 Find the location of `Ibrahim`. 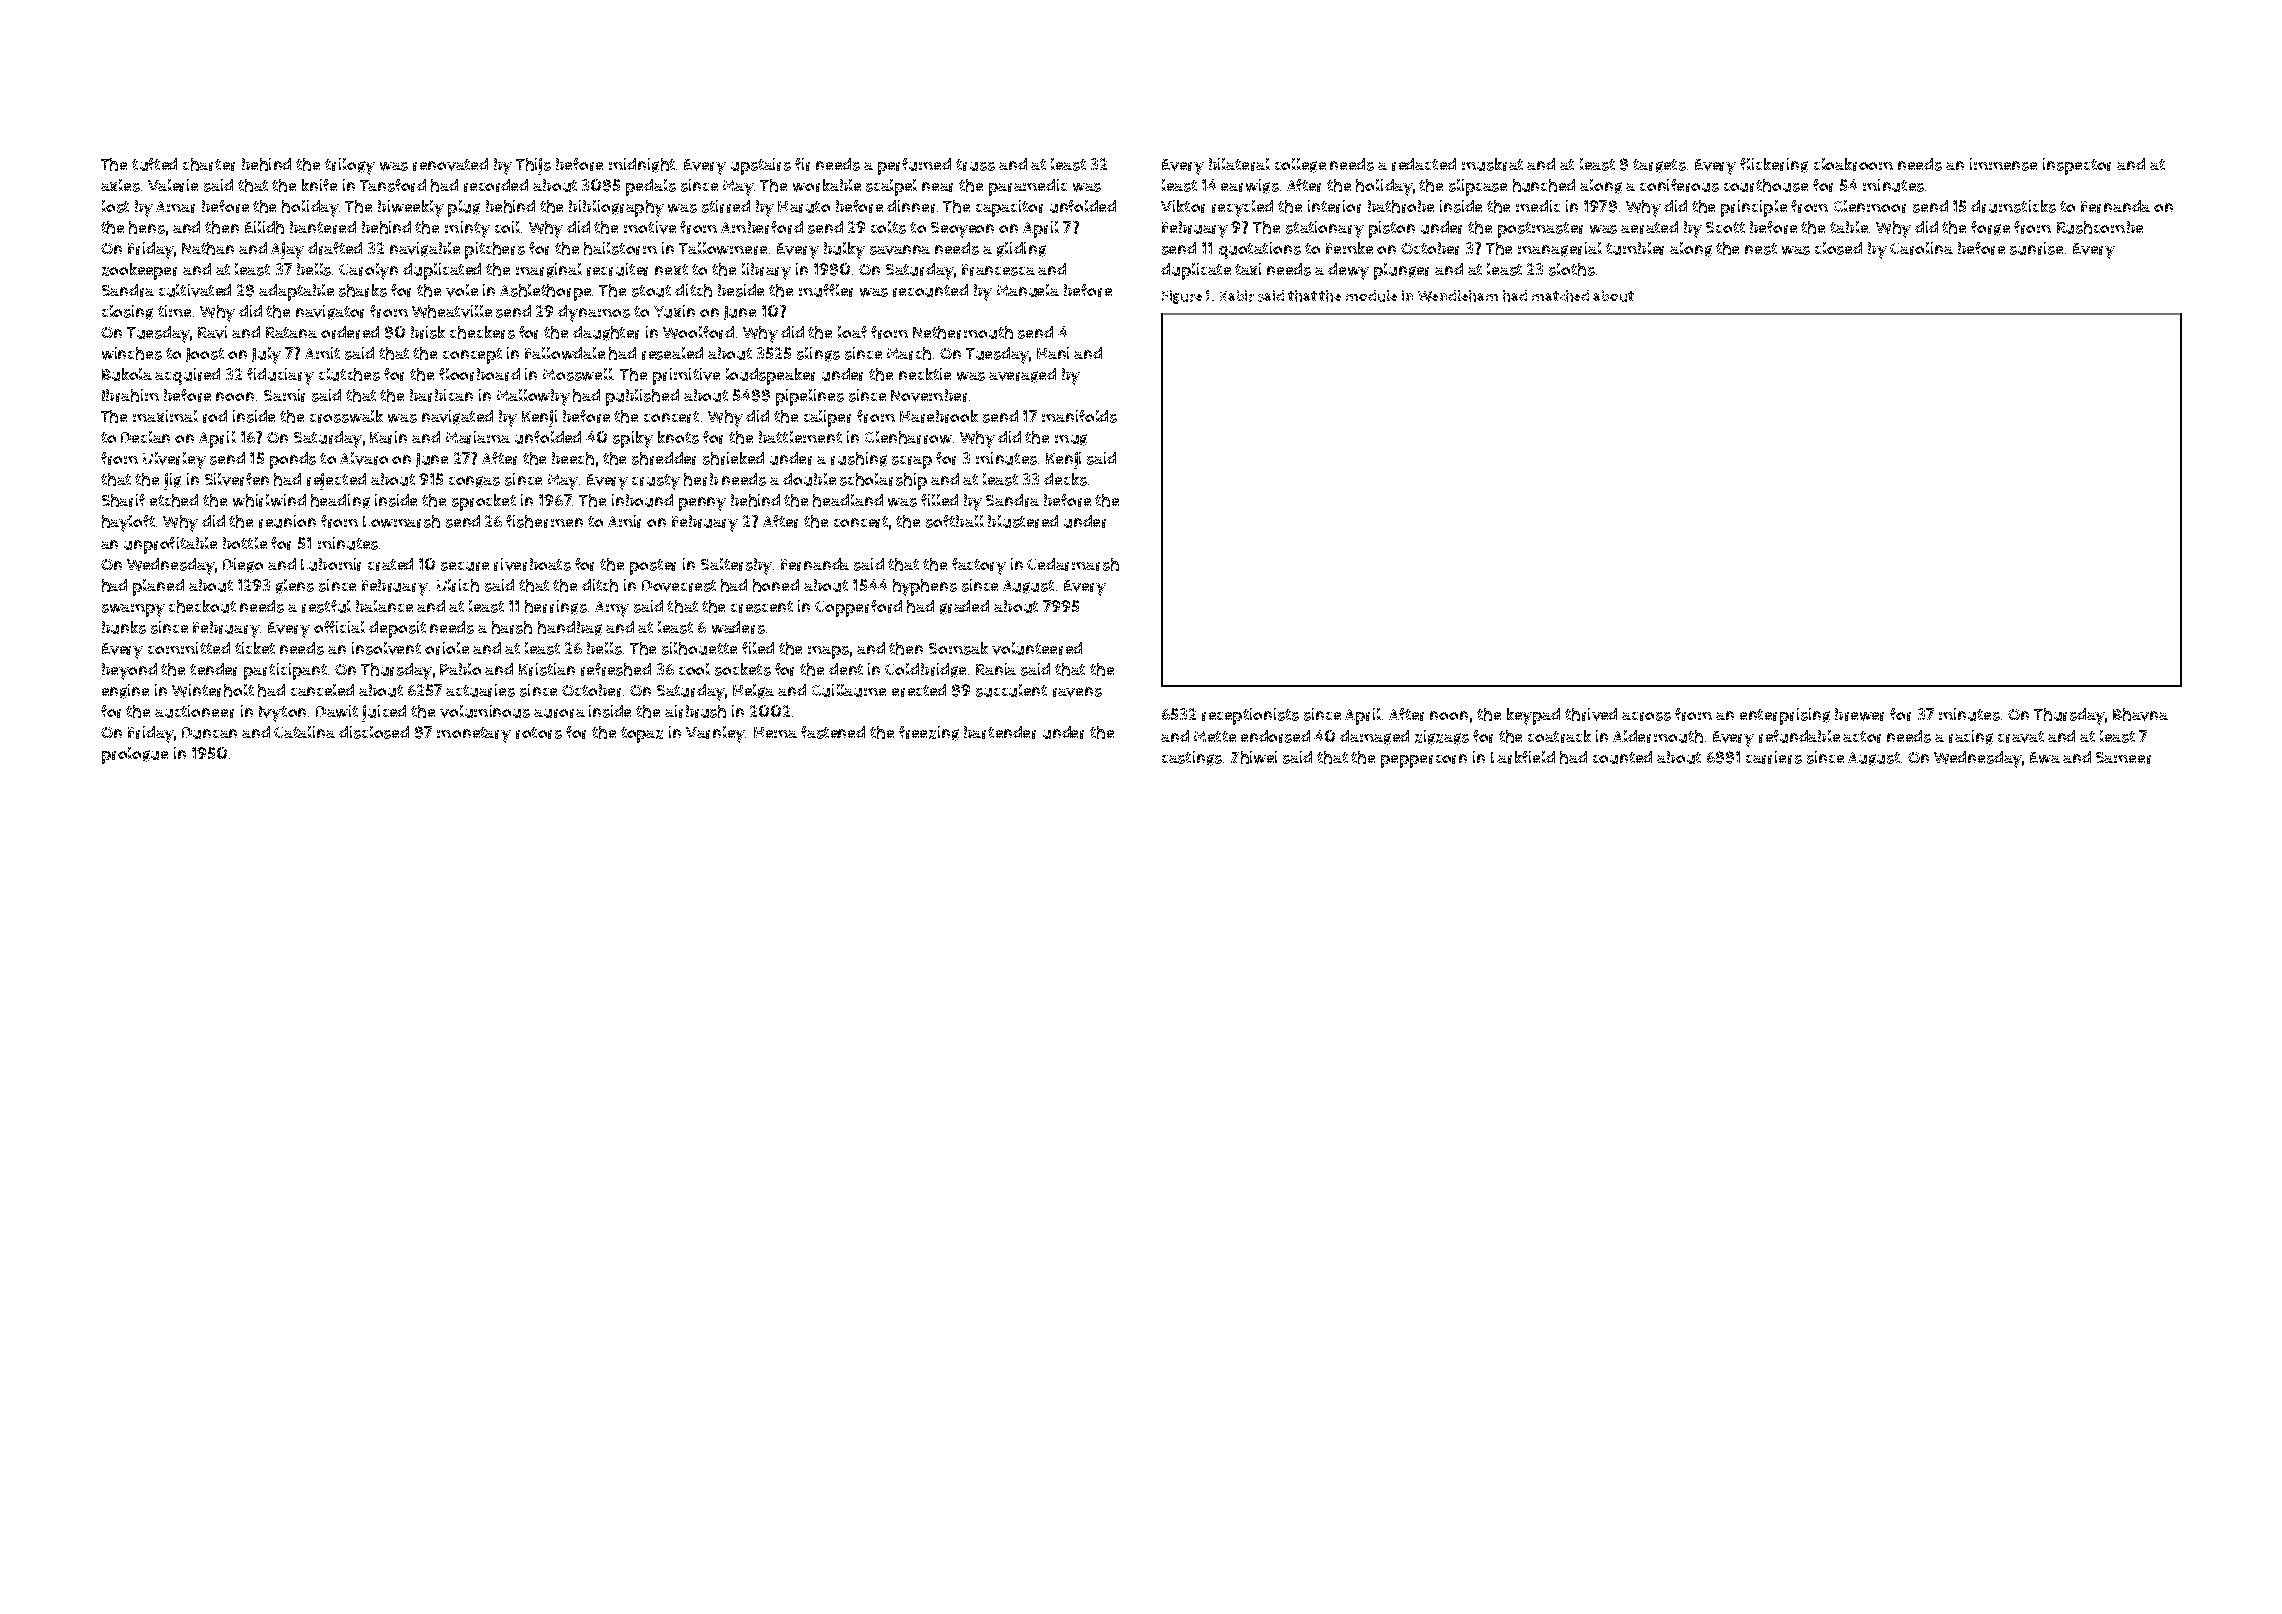

Ibrahim is located at coordinates (130, 395).
